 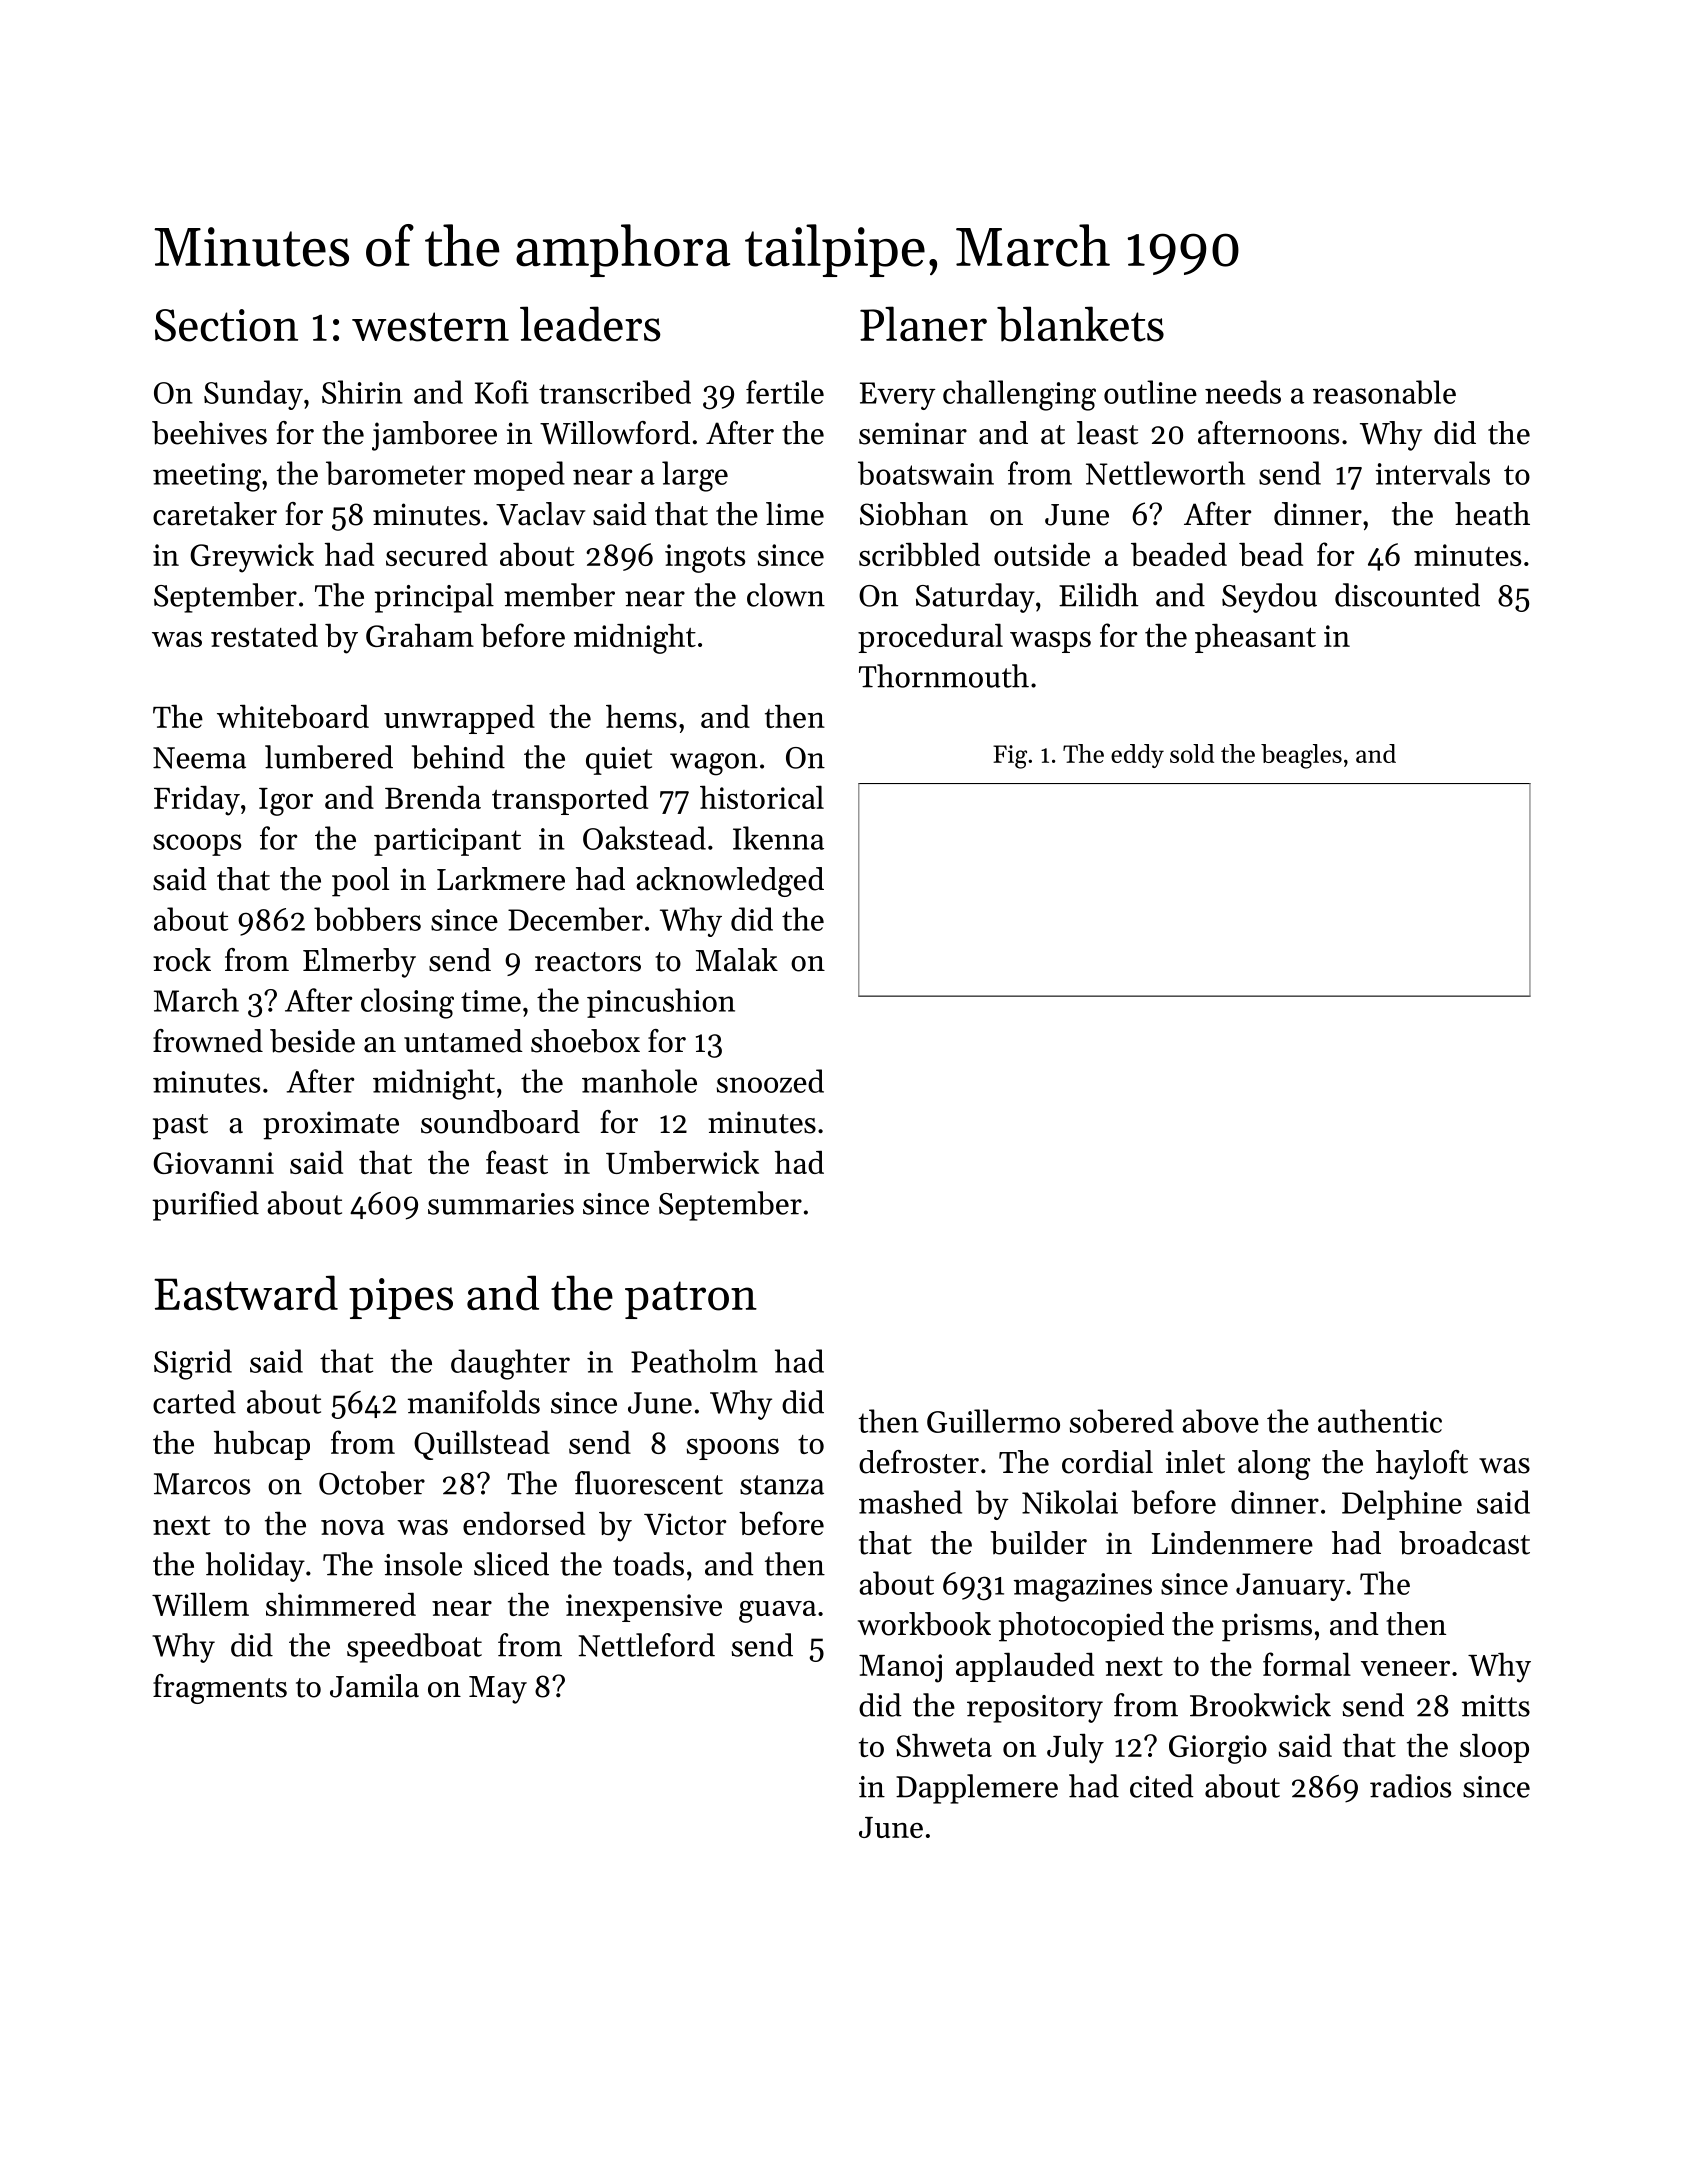 What do you see at coordinates (220, 1689) in the document?
I see `fragments` at bounding box center [220, 1689].
